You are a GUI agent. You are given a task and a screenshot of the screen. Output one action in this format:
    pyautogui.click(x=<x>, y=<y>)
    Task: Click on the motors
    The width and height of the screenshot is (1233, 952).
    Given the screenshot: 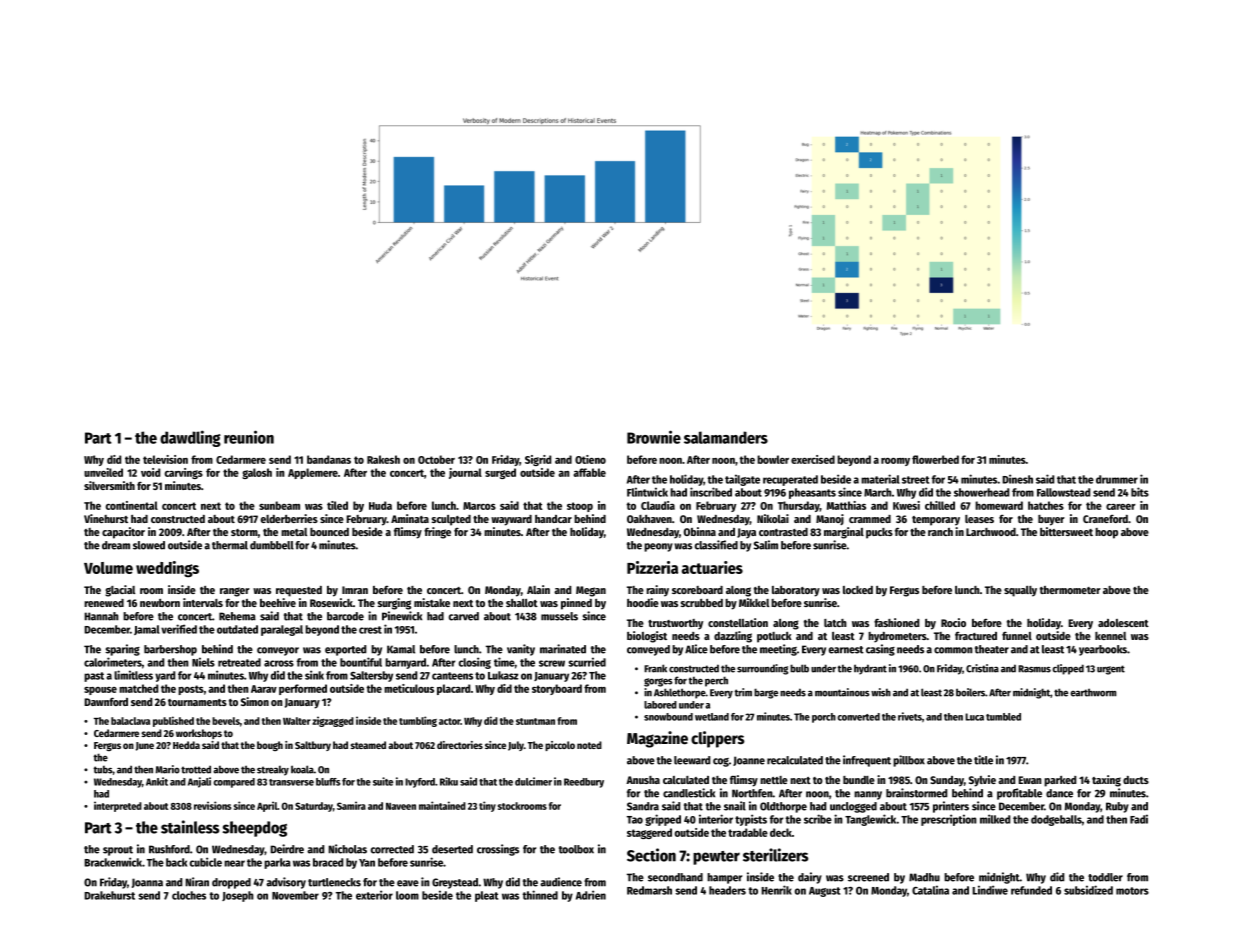 What is the action you would take?
    pyautogui.click(x=1132, y=891)
